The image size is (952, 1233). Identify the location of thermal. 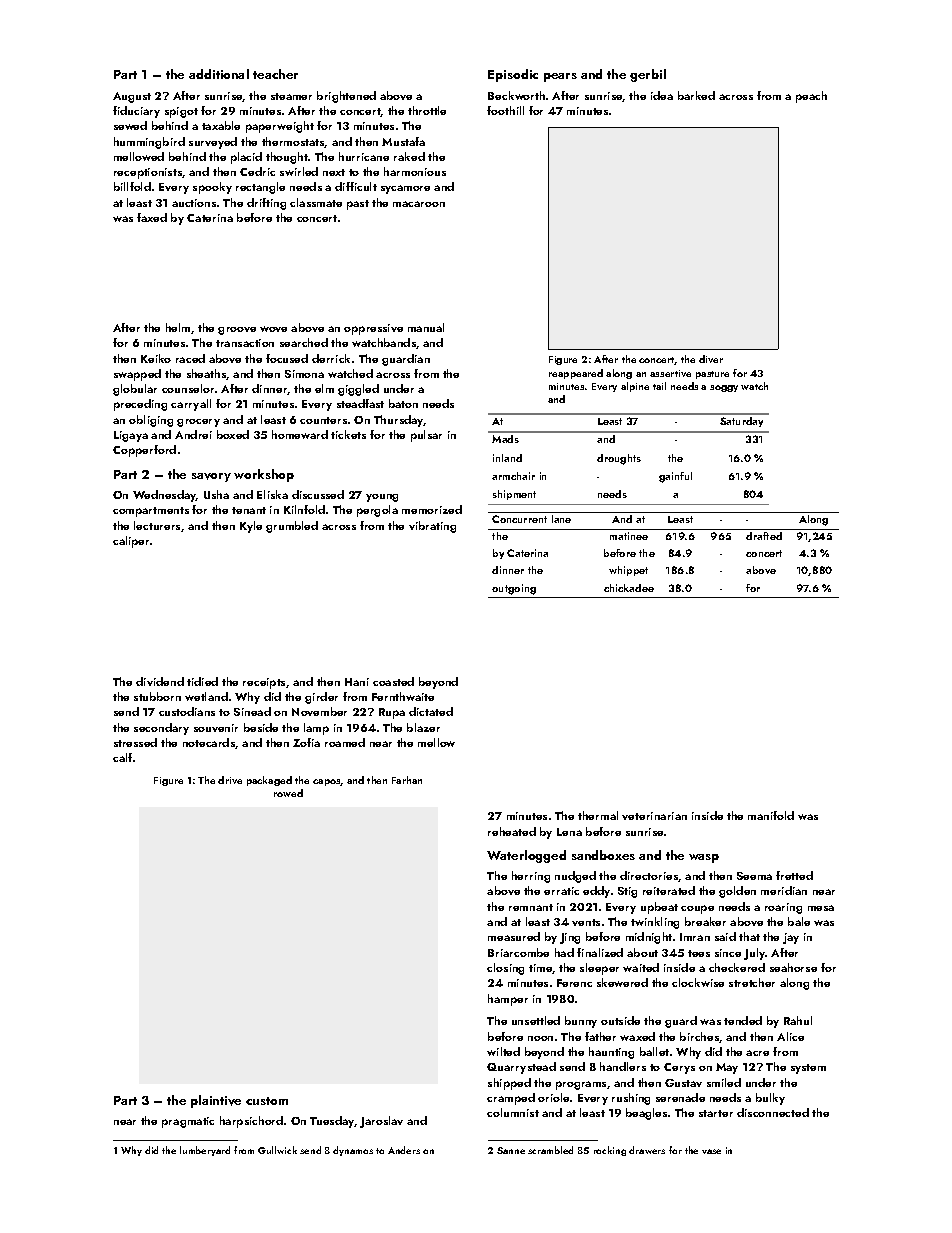
(598, 815).
